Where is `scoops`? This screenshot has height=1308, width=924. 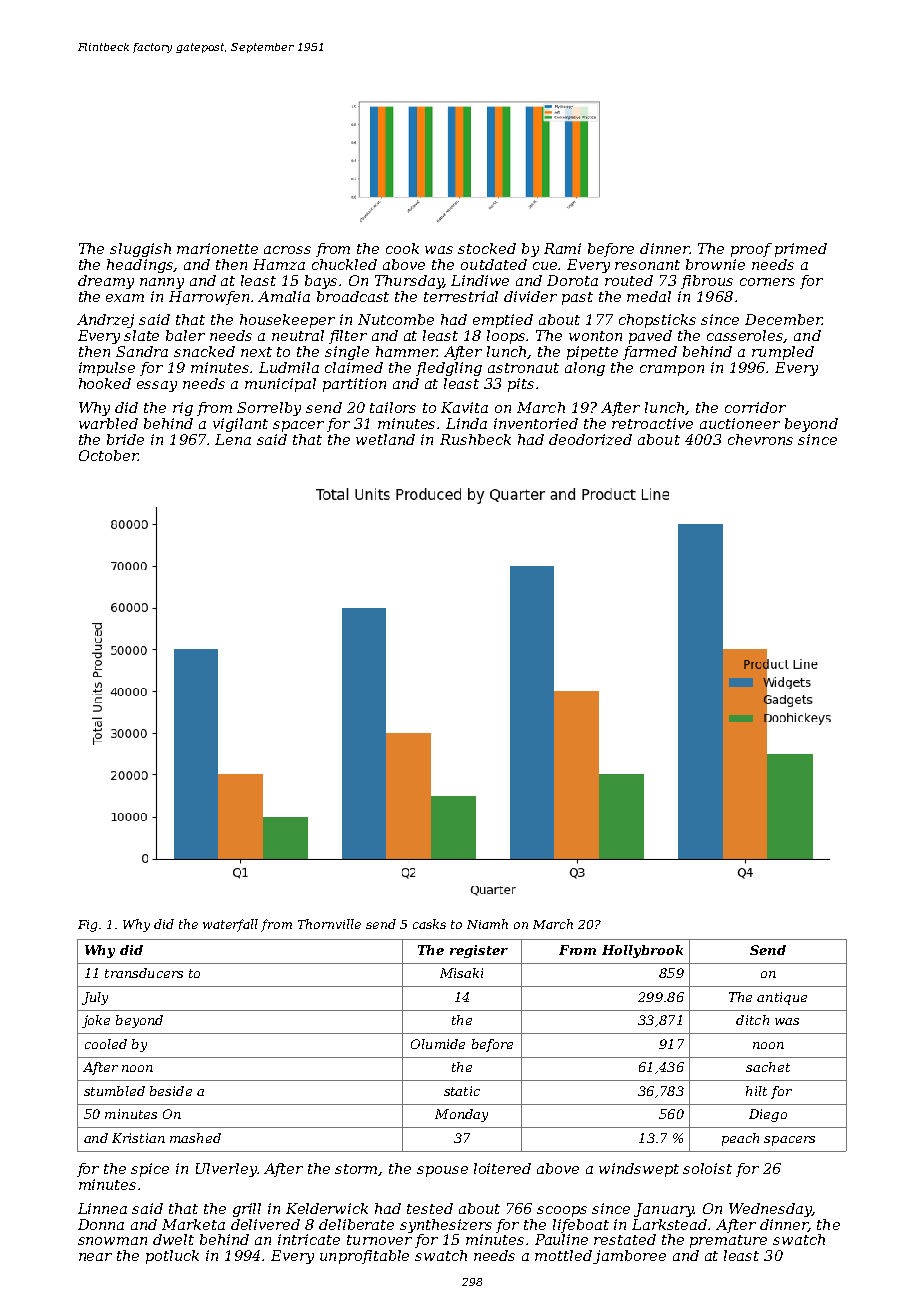 scoops is located at coordinates (562, 1211).
